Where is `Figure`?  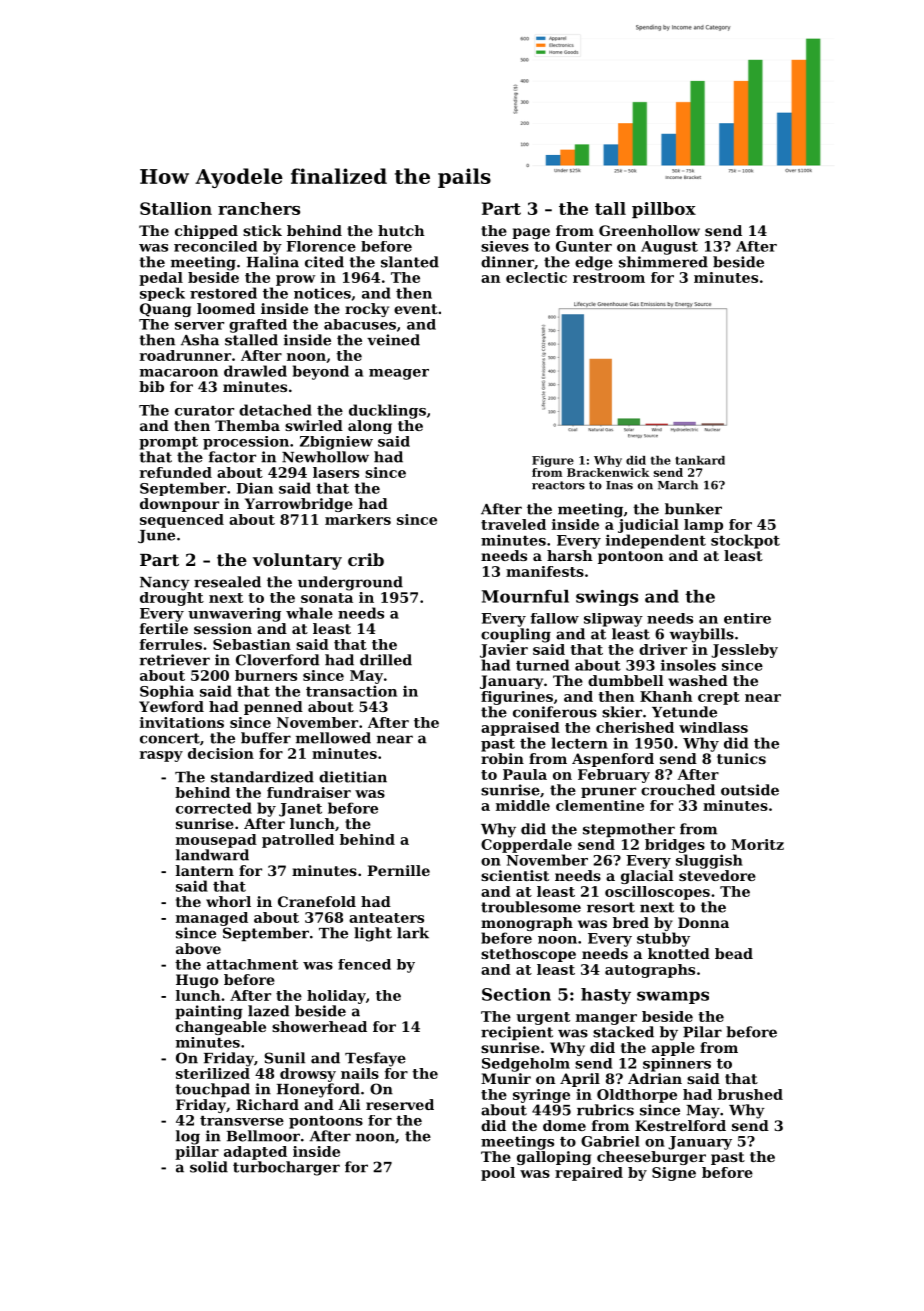
Figure is located at coordinates (553, 461).
